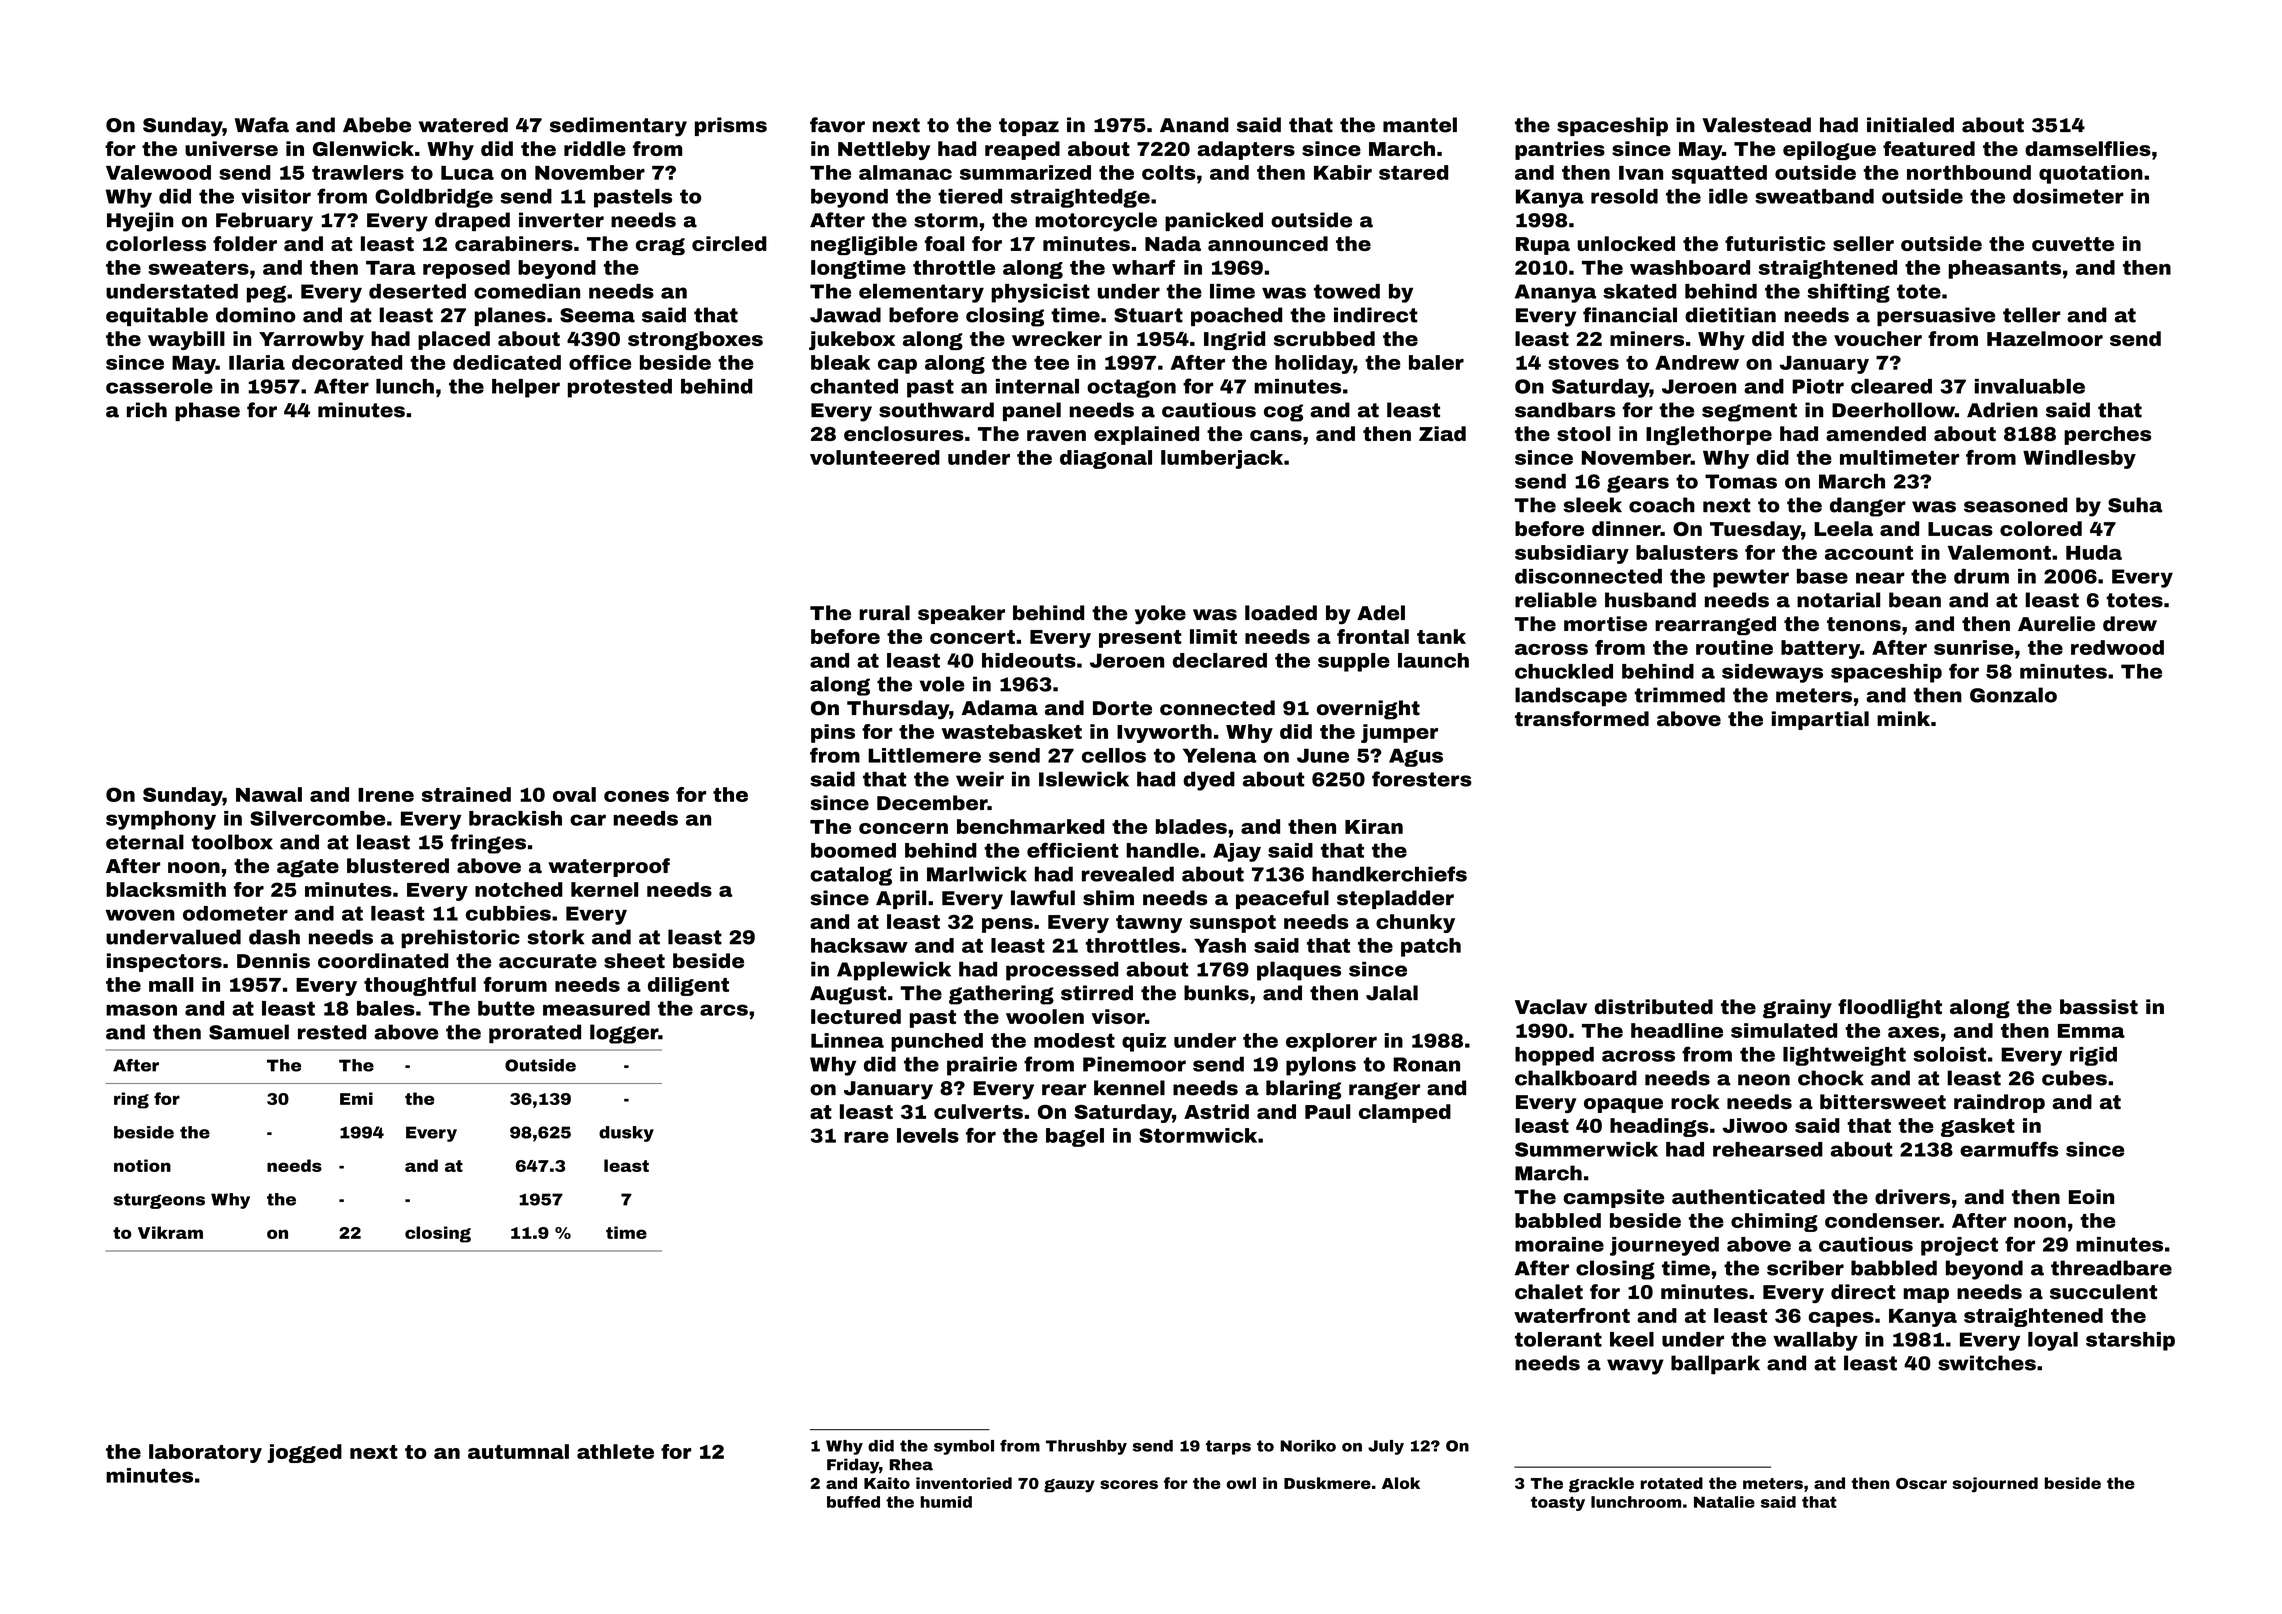 The image size is (2282, 1614). Describe the element at coordinates (161, 820) in the image. I see `symphony` at that location.
